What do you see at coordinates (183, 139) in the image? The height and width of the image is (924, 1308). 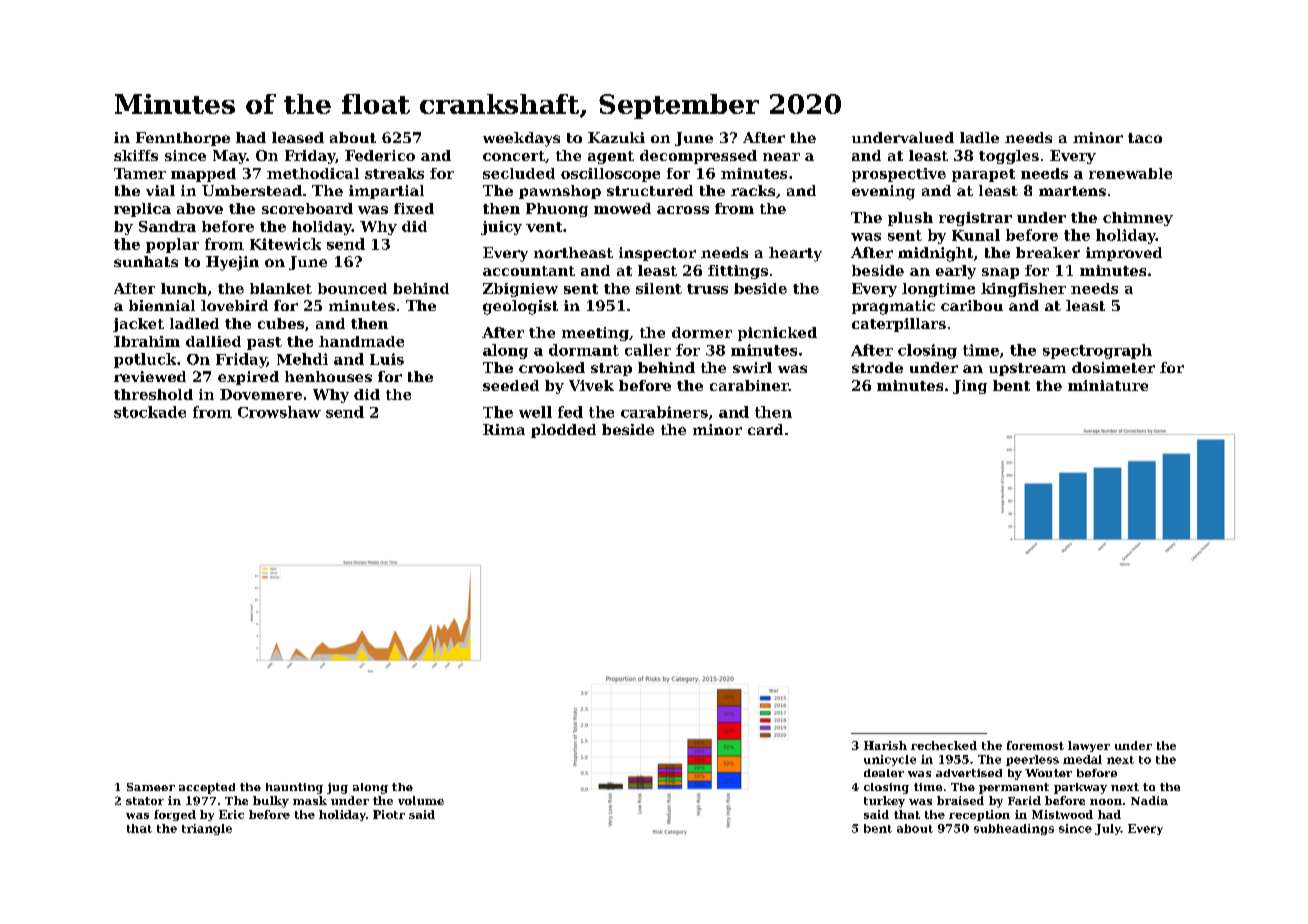 I see `Fennthorpe` at bounding box center [183, 139].
